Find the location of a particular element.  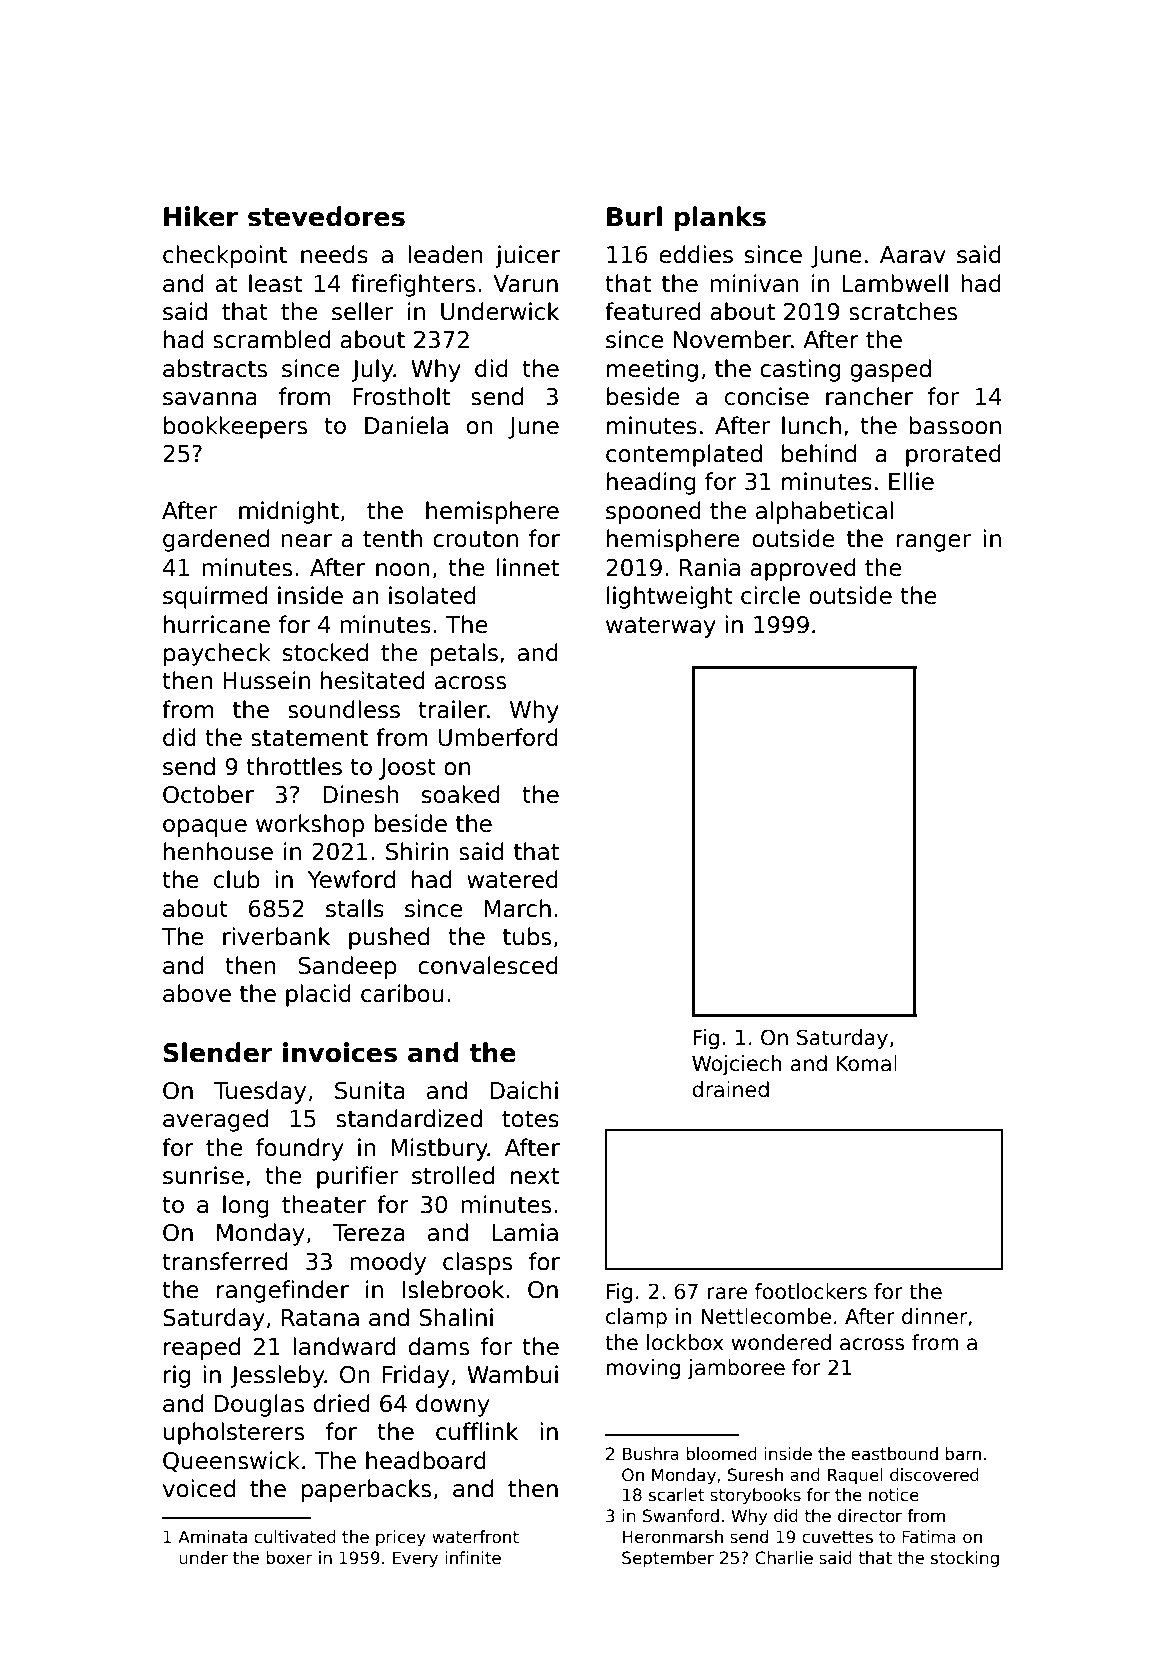

planks is located at coordinates (720, 218).
